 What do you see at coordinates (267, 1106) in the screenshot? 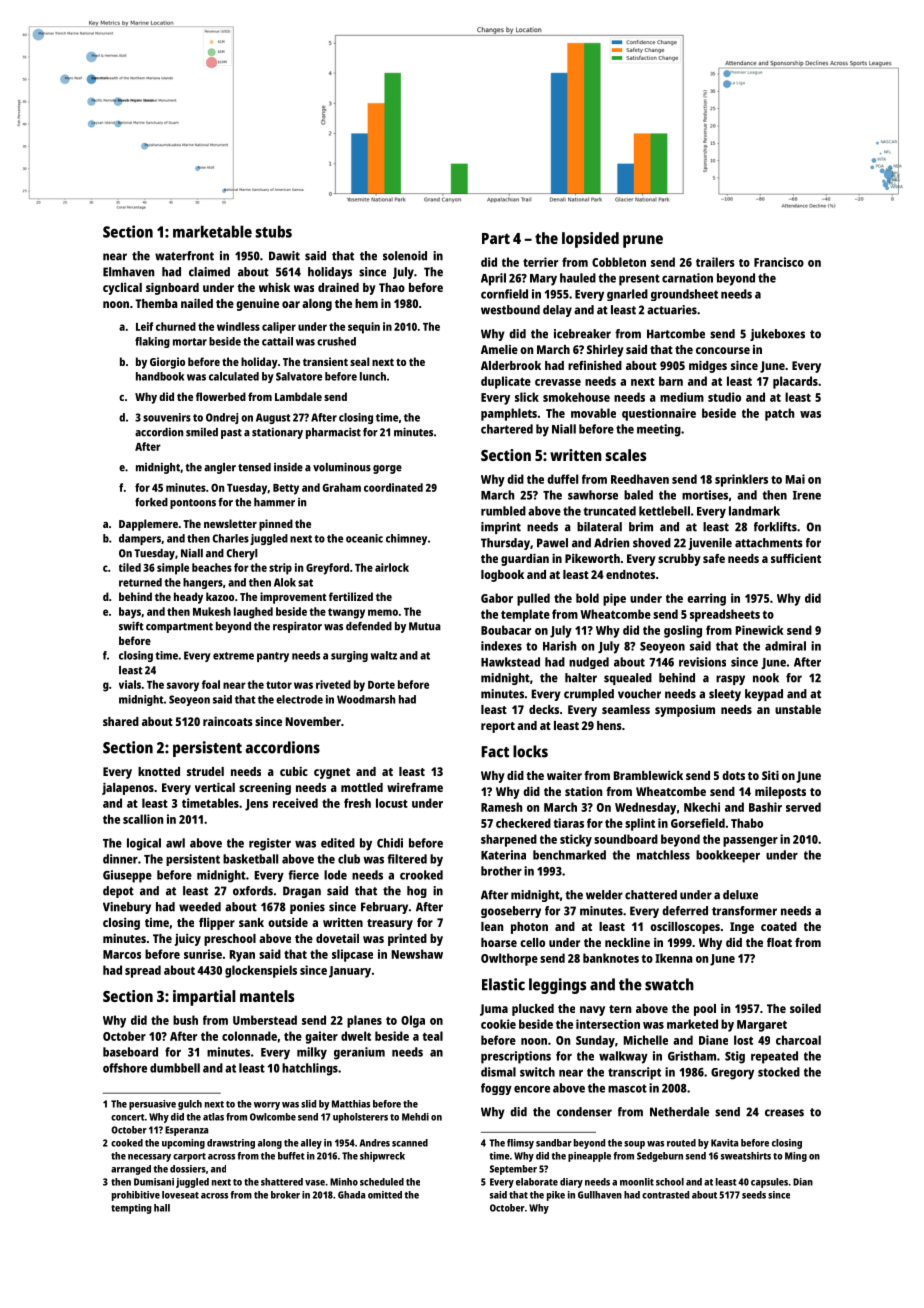
I see `worry` at bounding box center [267, 1106].
